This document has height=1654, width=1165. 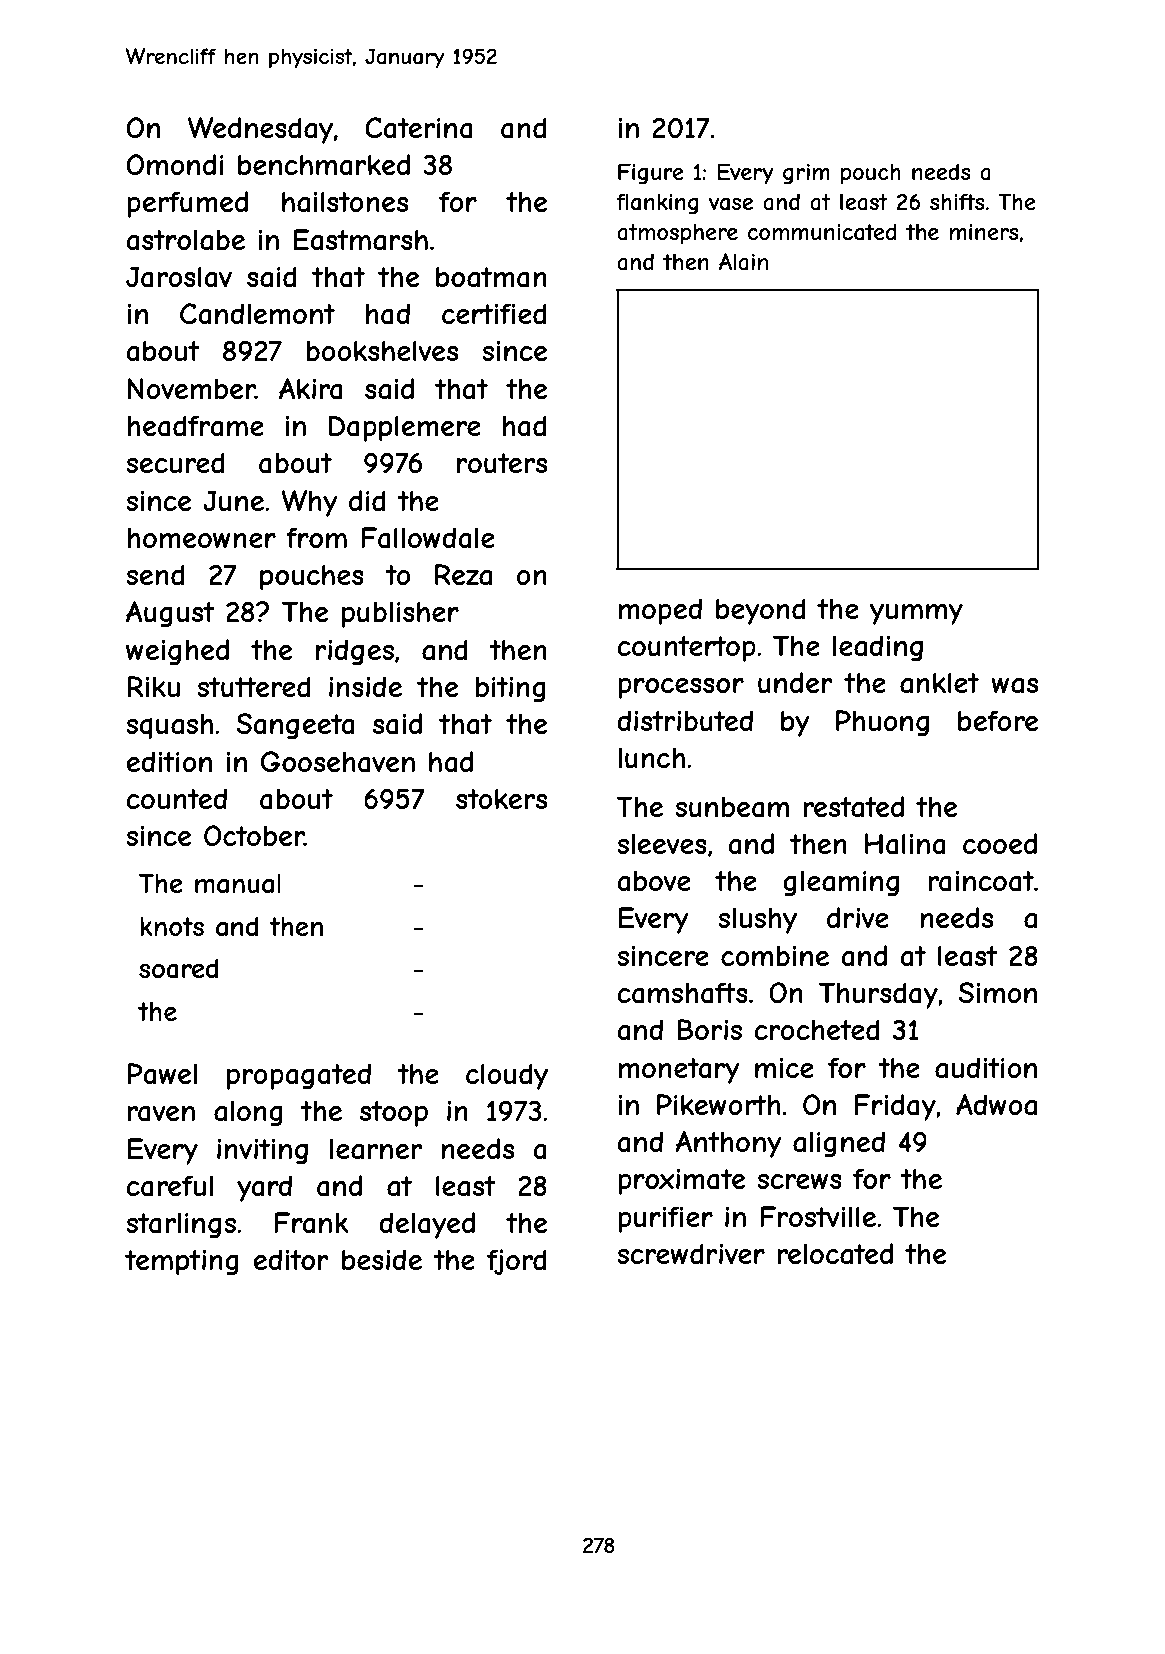 I want to click on starlings, so click(x=181, y=1225).
